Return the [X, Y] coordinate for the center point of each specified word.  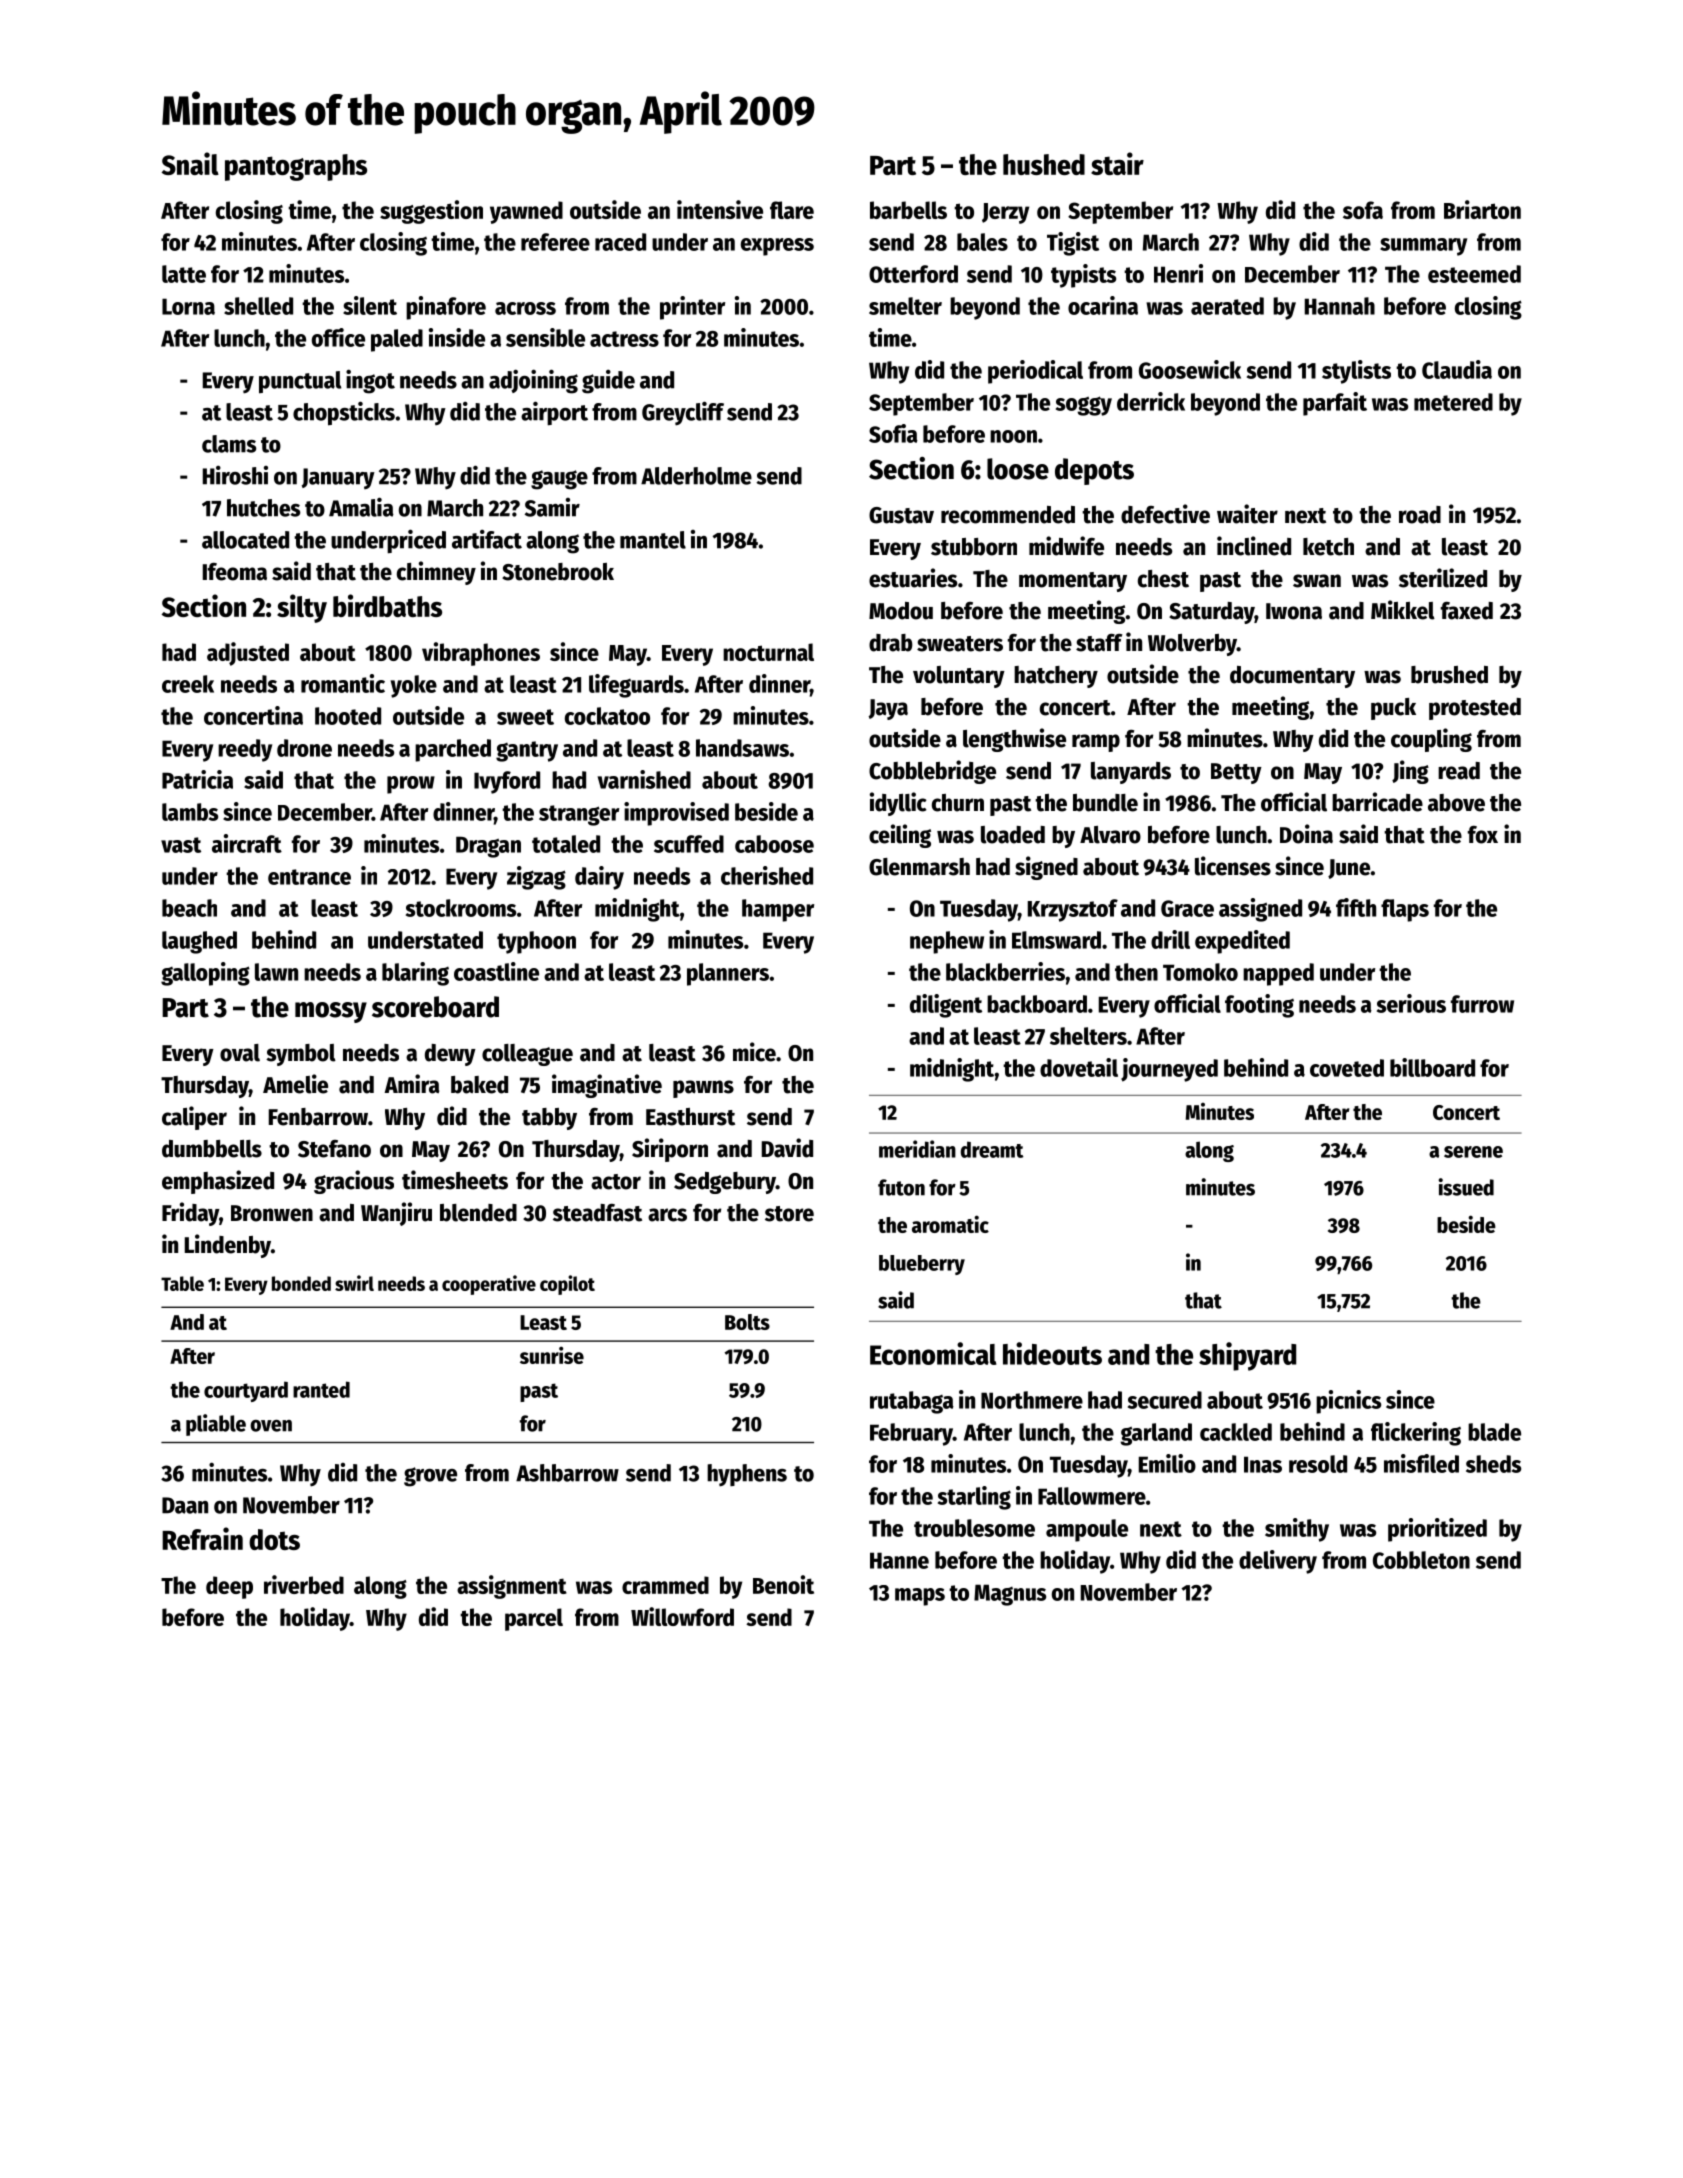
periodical [1035, 372]
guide [608, 381]
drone [304, 748]
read [1459, 771]
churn [958, 803]
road [1420, 515]
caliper [194, 1118]
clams [229, 444]
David [787, 1148]
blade [1494, 1432]
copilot [567, 1285]
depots [1094, 471]
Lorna [188, 306]
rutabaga [912, 1402]
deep [229, 1587]
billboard [1432, 1067]
